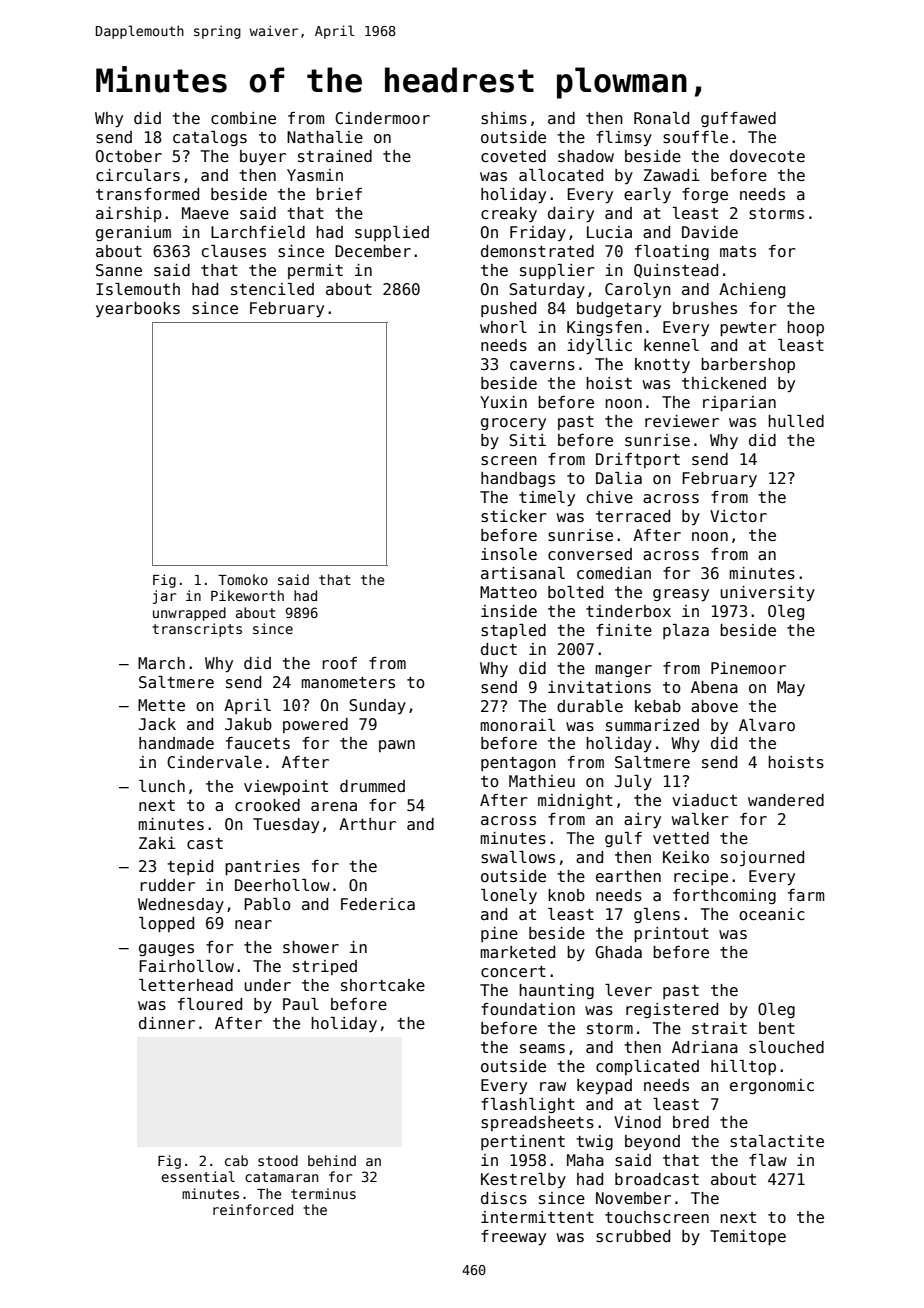  What do you see at coordinates (739, 403) in the screenshot?
I see `riparian` at bounding box center [739, 403].
